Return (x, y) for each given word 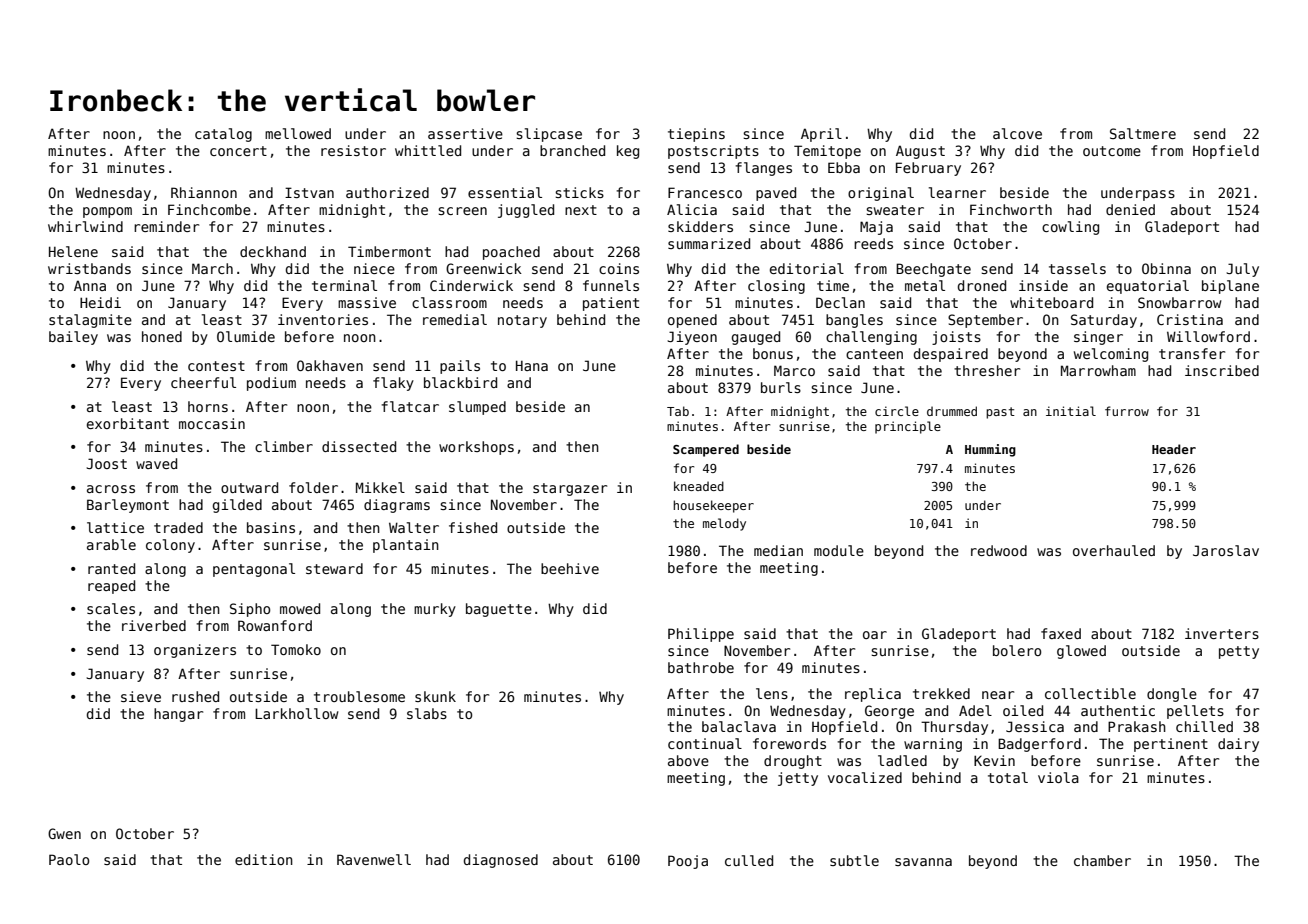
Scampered (706, 450)
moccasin (212, 423)
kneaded (699, 486)
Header (1174, 449)
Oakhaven (330, 365)
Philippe (701, 635)
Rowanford (275, 625)
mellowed (298, 133)
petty (1239, 652)
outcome (1112, 151)
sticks (579, 192)
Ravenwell (374, 859)
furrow (1127, 411)
